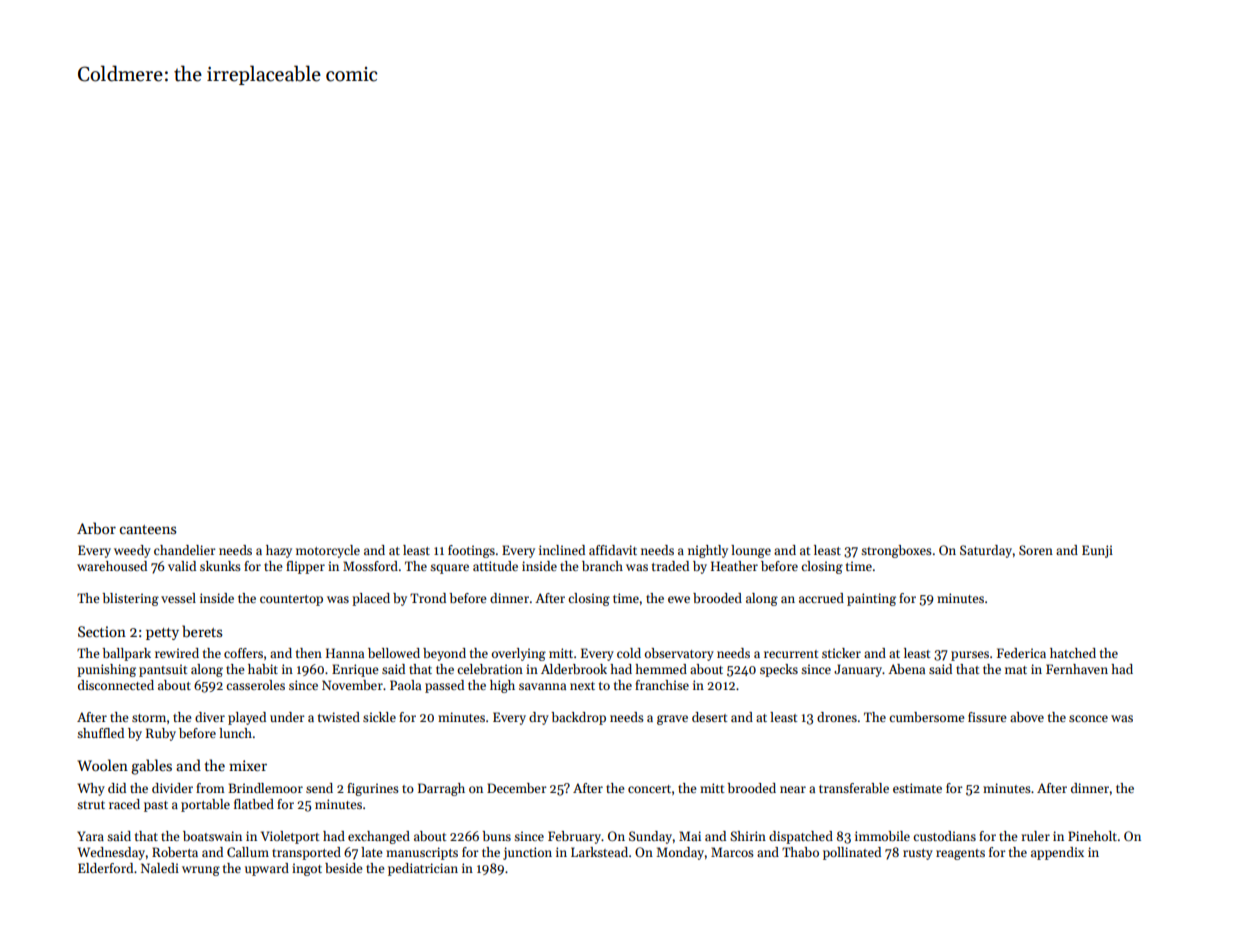 The height and width of the image is (952, 1233). Describe the element at coordinates (871, 599) in the image. I see `painting` at that location.
